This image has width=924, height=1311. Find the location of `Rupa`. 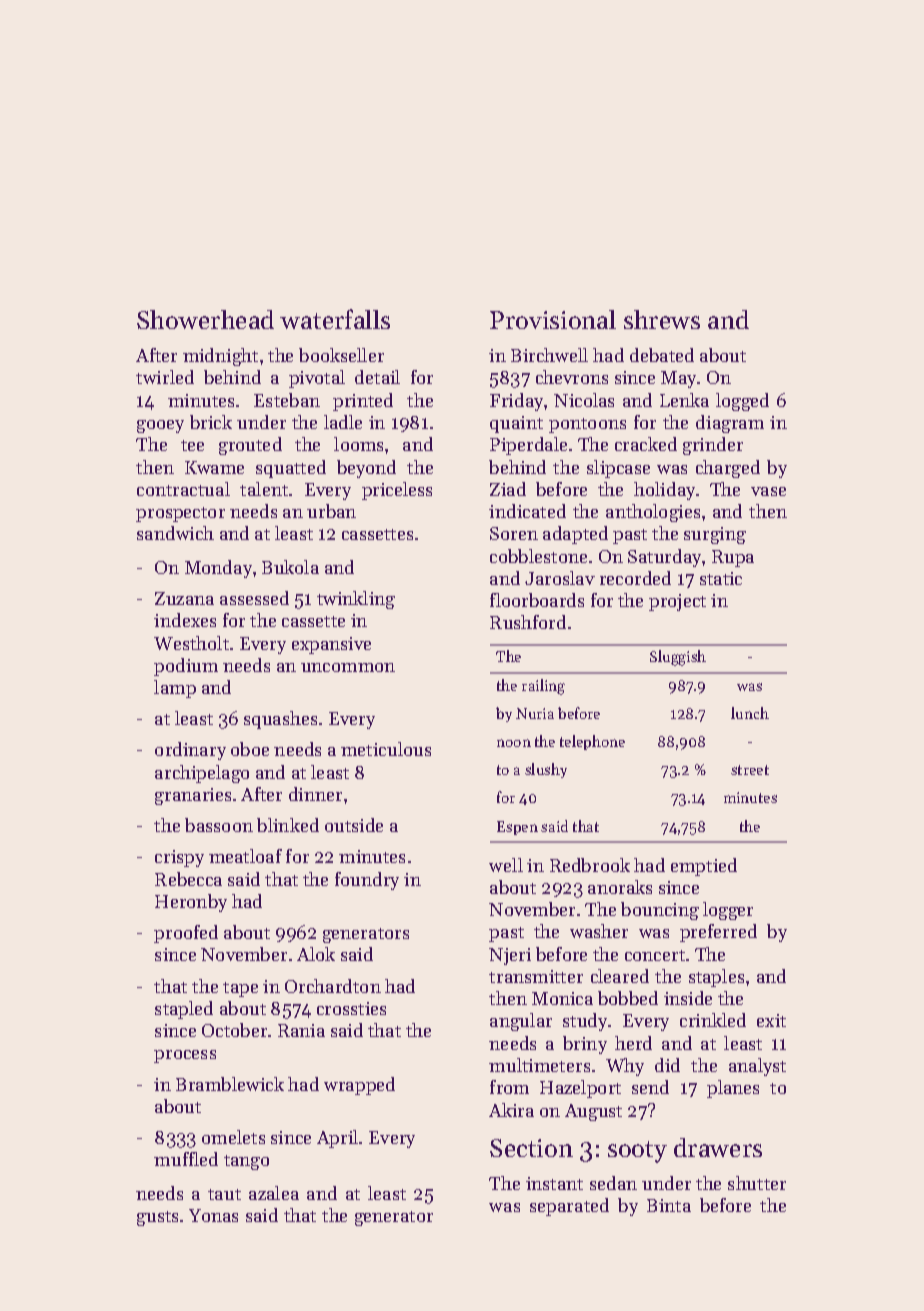

Rupa is located at coordinates (733, 558).
